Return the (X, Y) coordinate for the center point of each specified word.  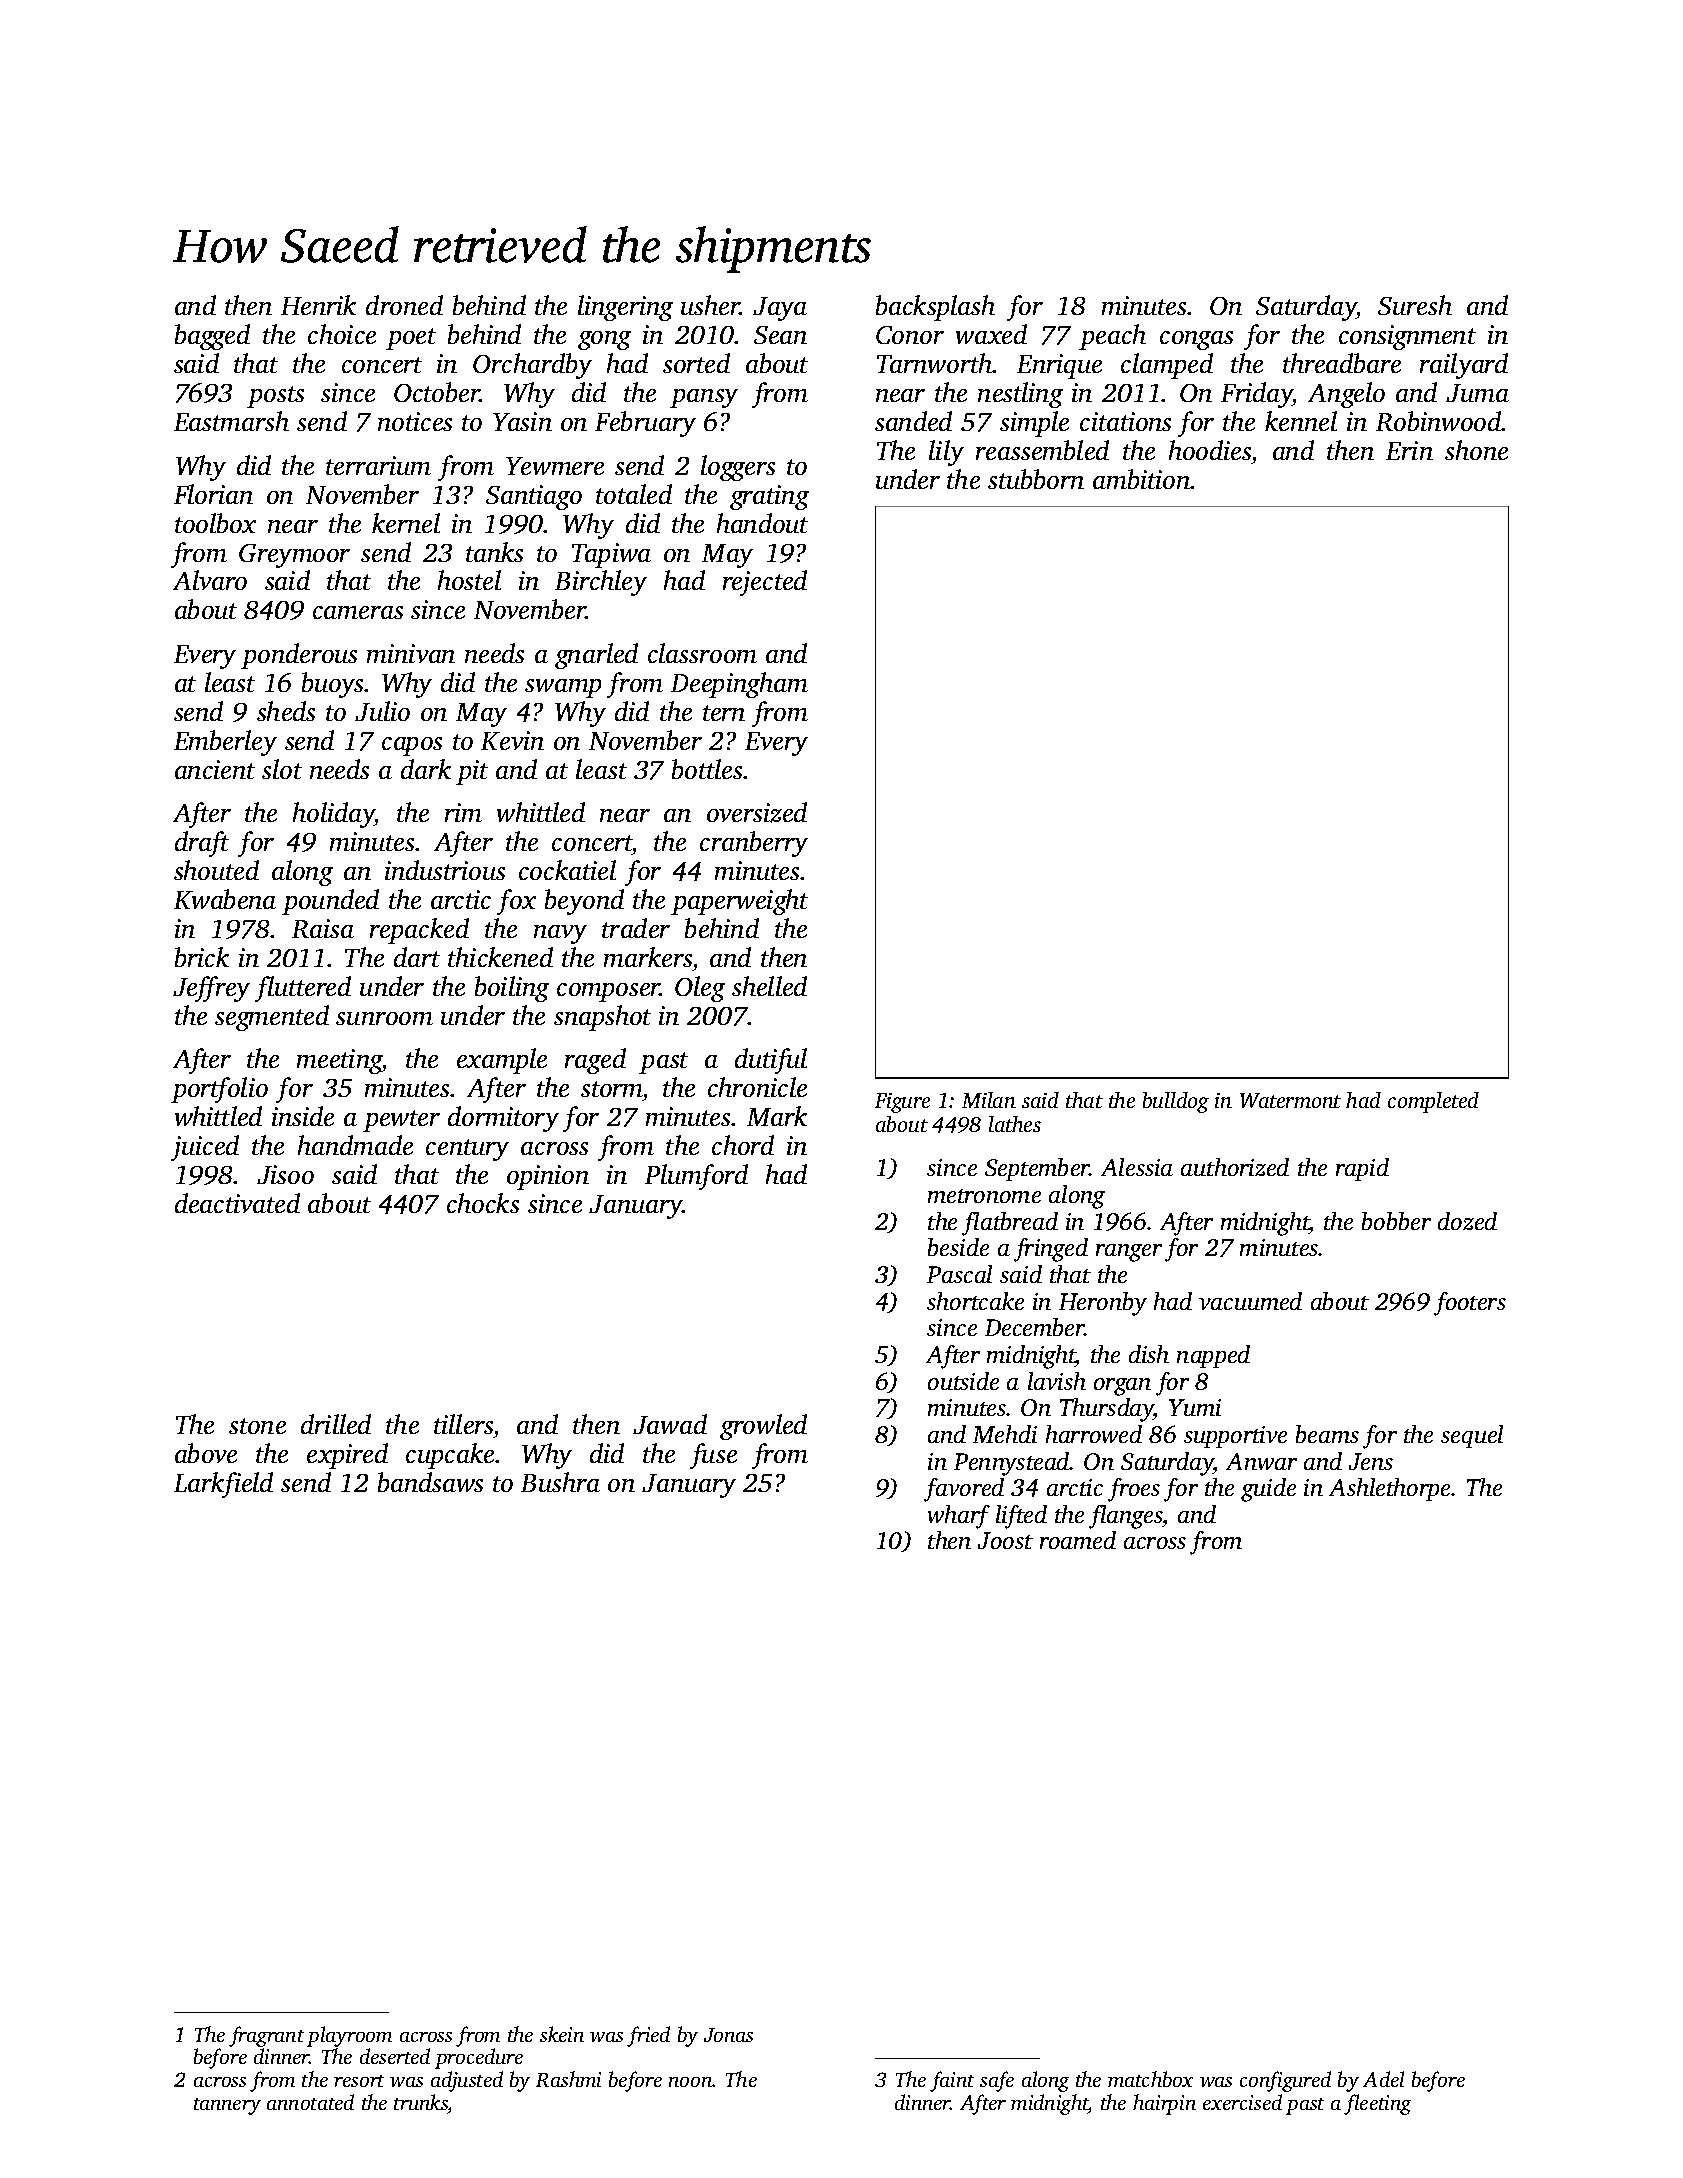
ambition (1142, 479)
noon (691, 2082)
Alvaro (210, 580)
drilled (336, 1424)
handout (762, 523)
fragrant (266, 2036)
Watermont (1290, 1100)
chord (743, 1145)
